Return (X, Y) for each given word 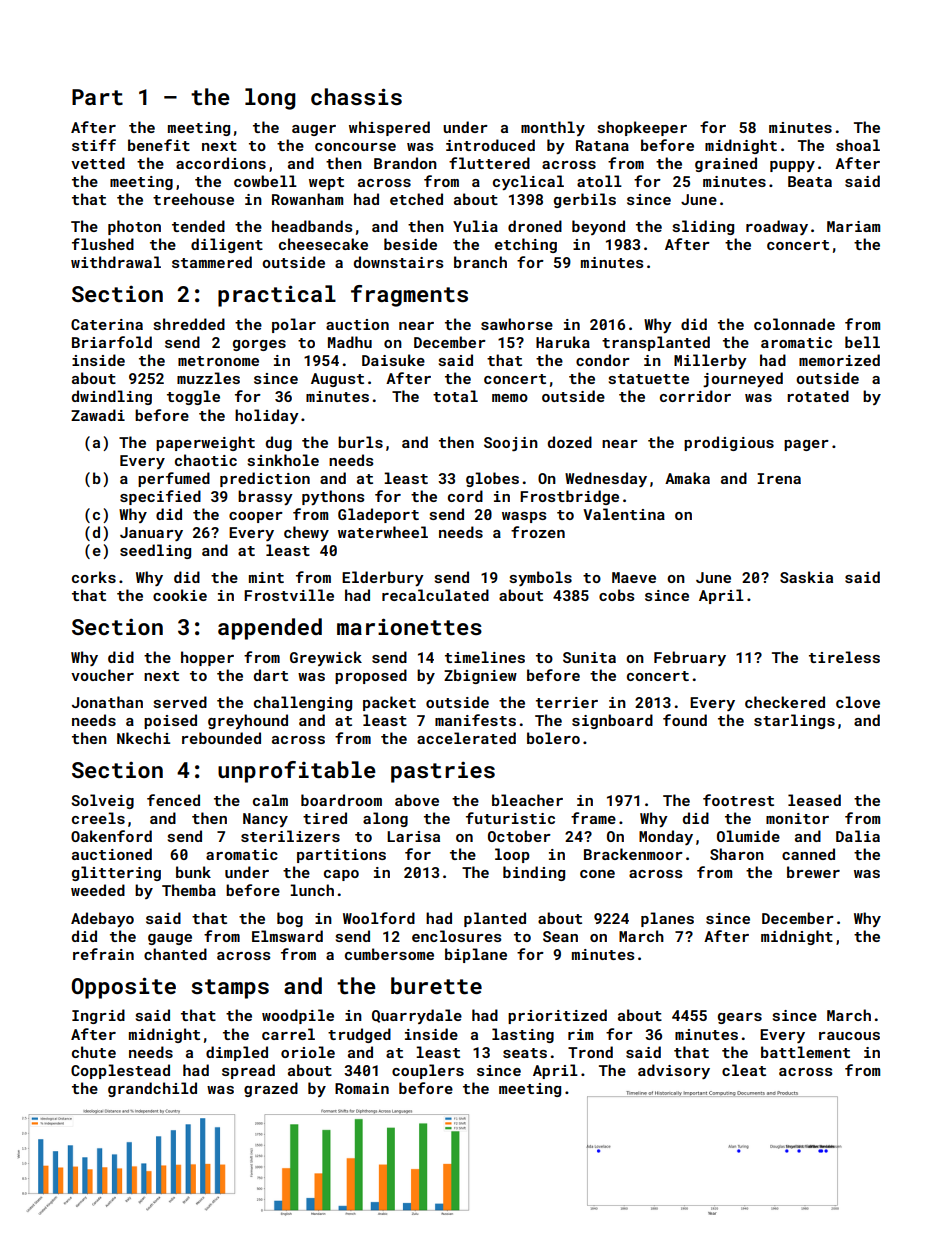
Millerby (710, 361)
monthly (553, 128)
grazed (271, 1089)
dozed (570, 442)
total (455, 396)
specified (160, 497)
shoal (858, 145)
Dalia (858, 836)
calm (270, 800)
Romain (362, 1088)
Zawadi (98, 415)
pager (806, 445)
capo (341, 875)
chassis (356, 96)
